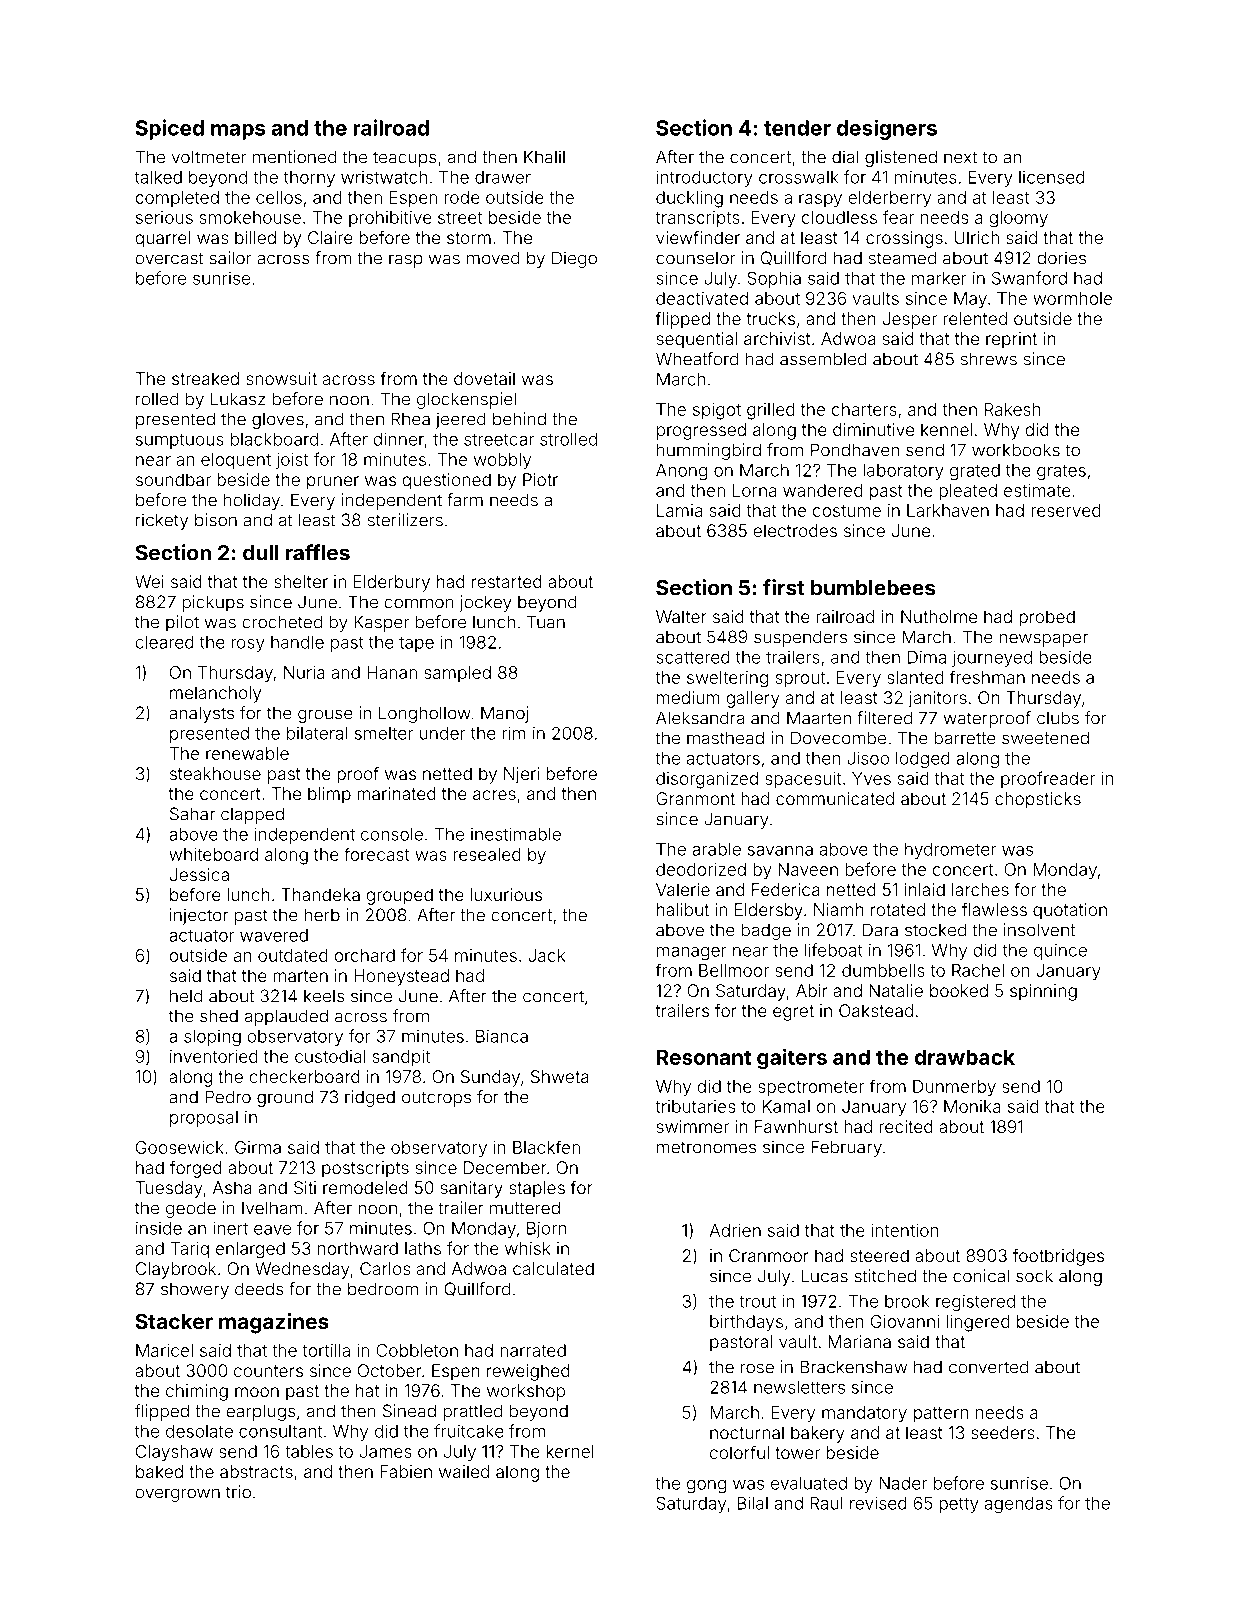  I want to click on maps, so click(238, 132).
